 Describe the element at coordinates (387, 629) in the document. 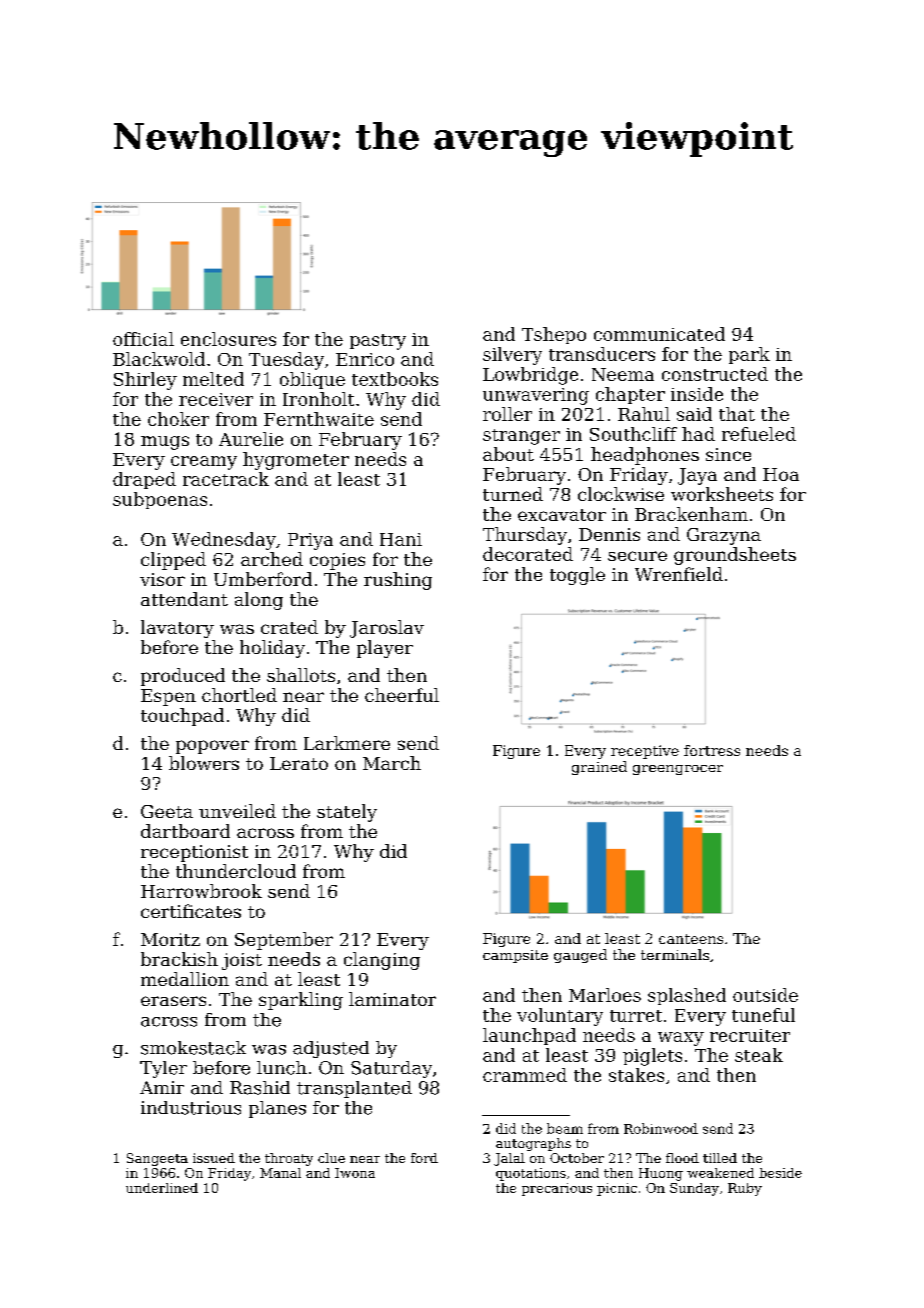

I see `Jaroslav` at that location.
